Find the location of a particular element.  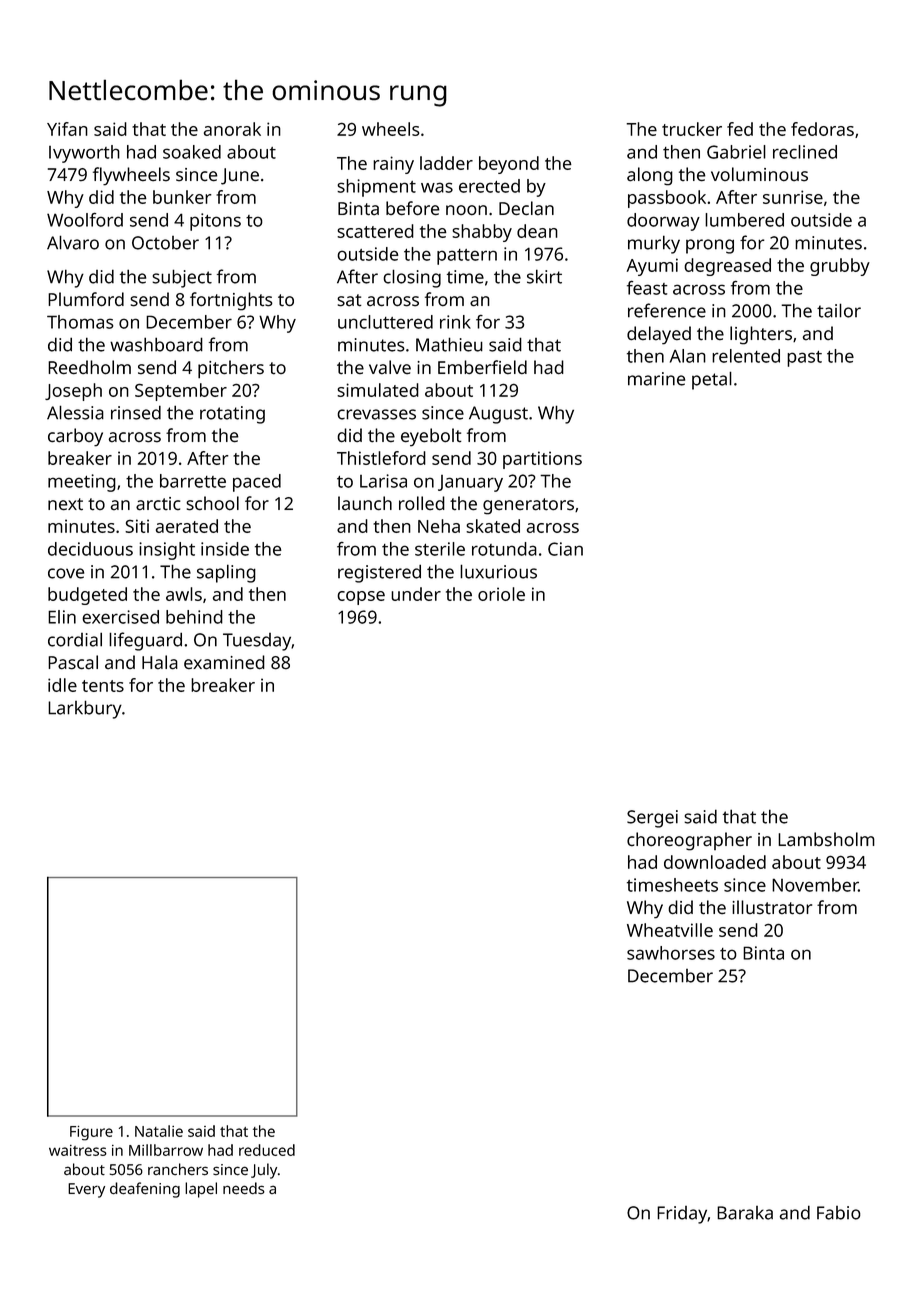

beyond is located at coordinates (509, 165).
